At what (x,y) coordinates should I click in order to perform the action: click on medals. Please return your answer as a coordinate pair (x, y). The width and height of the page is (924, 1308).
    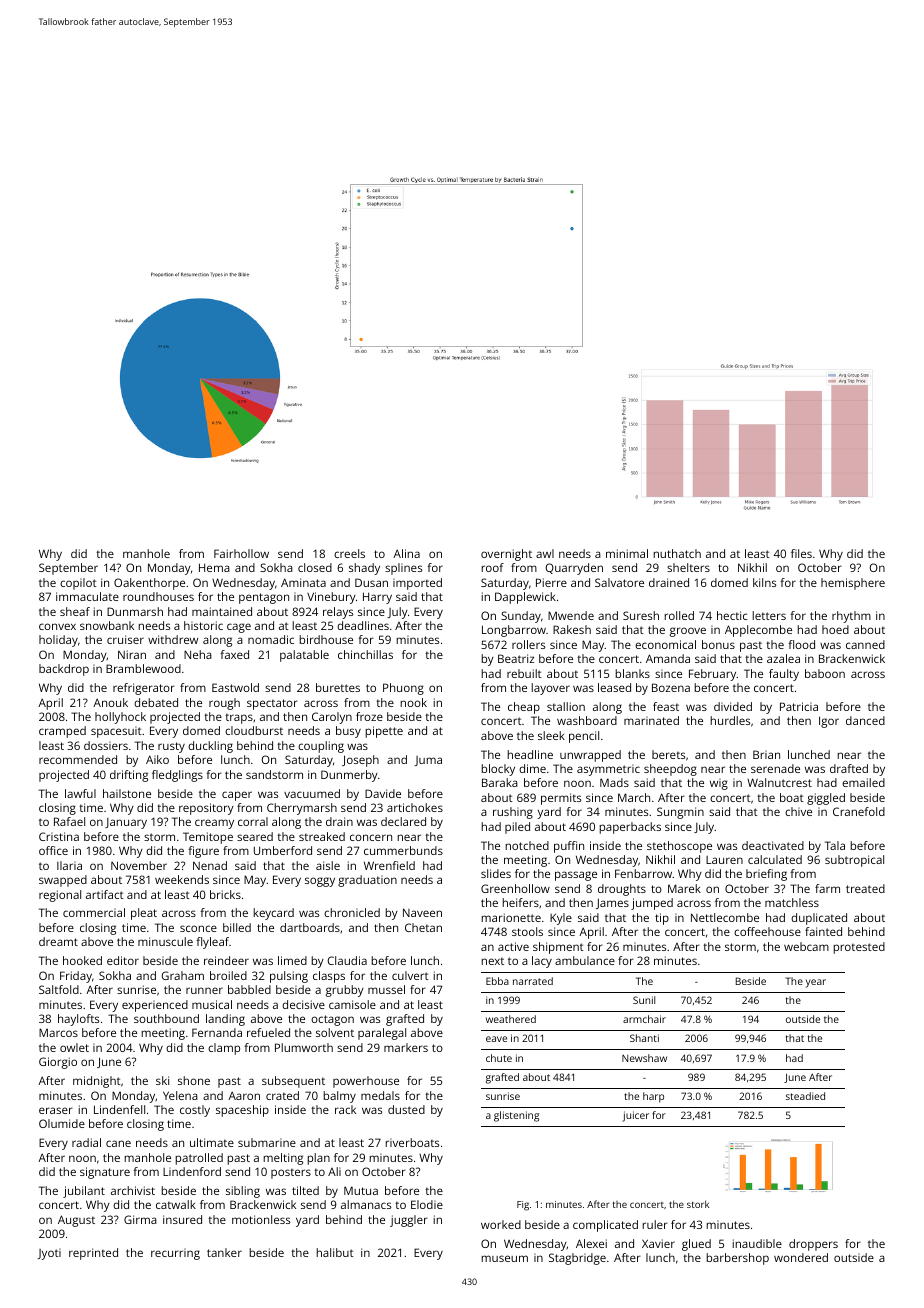
    Looking at the image, I should click on (380, 1095).
